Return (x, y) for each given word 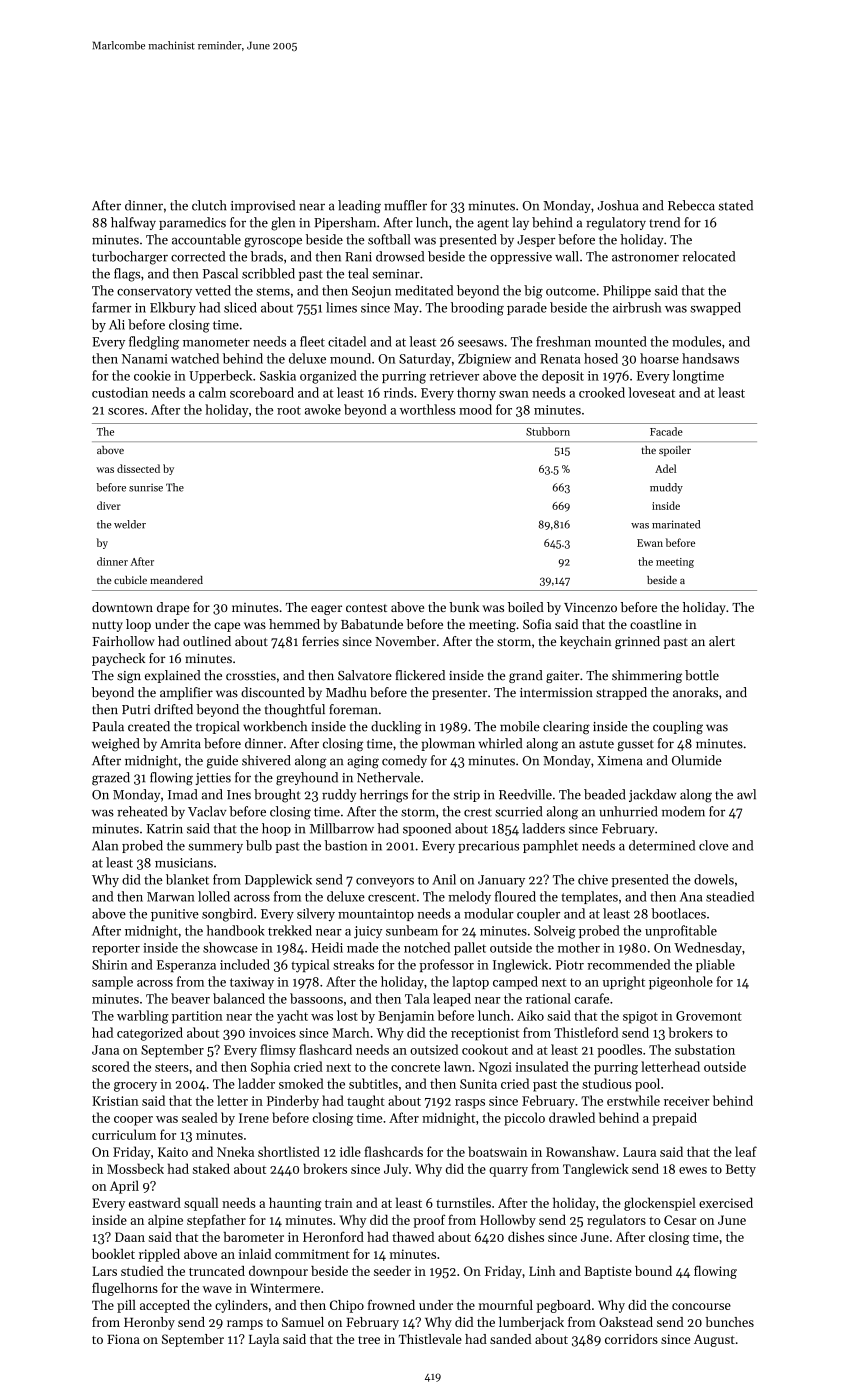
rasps (470, 1104)
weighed (116, 744)
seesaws (481, 343)
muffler (405, 205)
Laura (639, 1152)
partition (197, 1017)
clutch (209, 205)
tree (369, 1340)
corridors (631, 1339)
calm (212, 392)
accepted (165, 1306)
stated (736, 205)
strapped (621, 693)
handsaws (710, 358)
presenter (459, 694)
